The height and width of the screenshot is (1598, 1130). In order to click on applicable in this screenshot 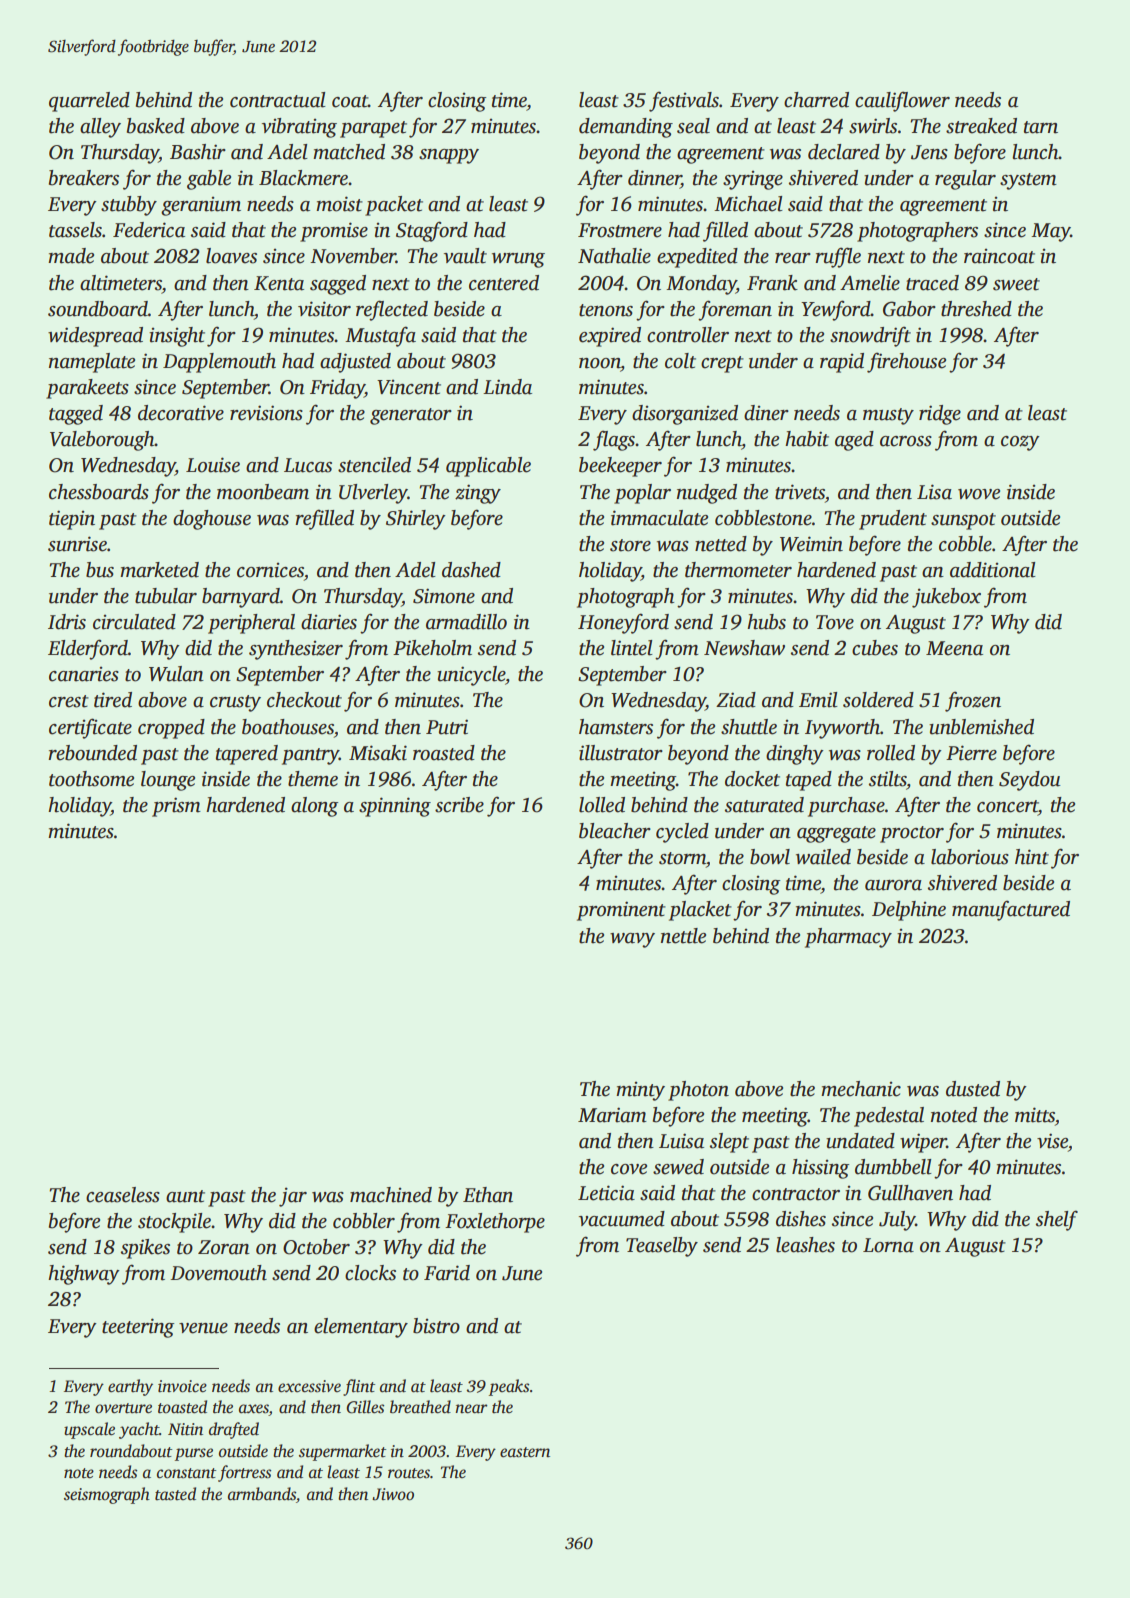, I will do `click(488, 467)`.
